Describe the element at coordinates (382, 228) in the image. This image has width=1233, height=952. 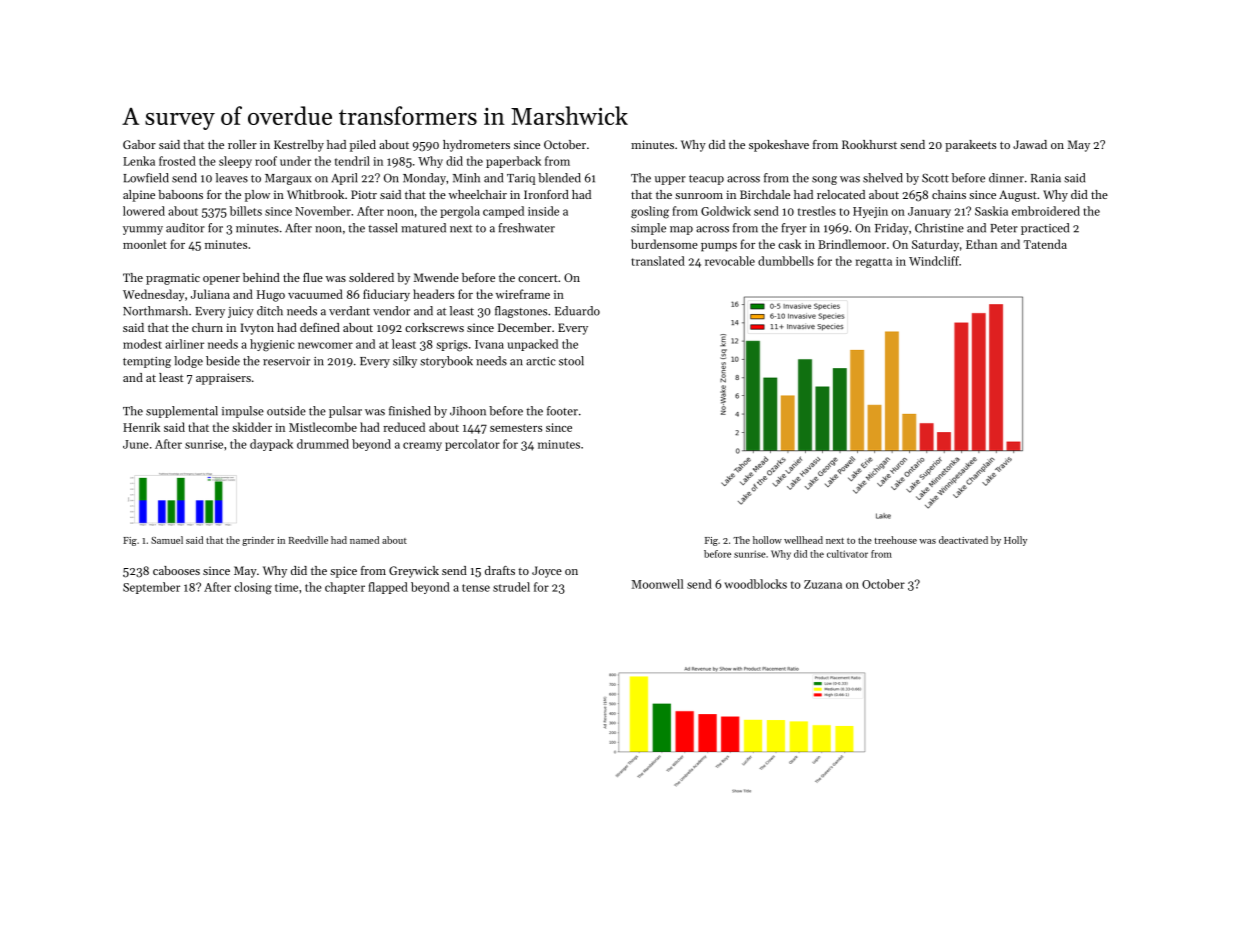
I see `tassel` at that location.
